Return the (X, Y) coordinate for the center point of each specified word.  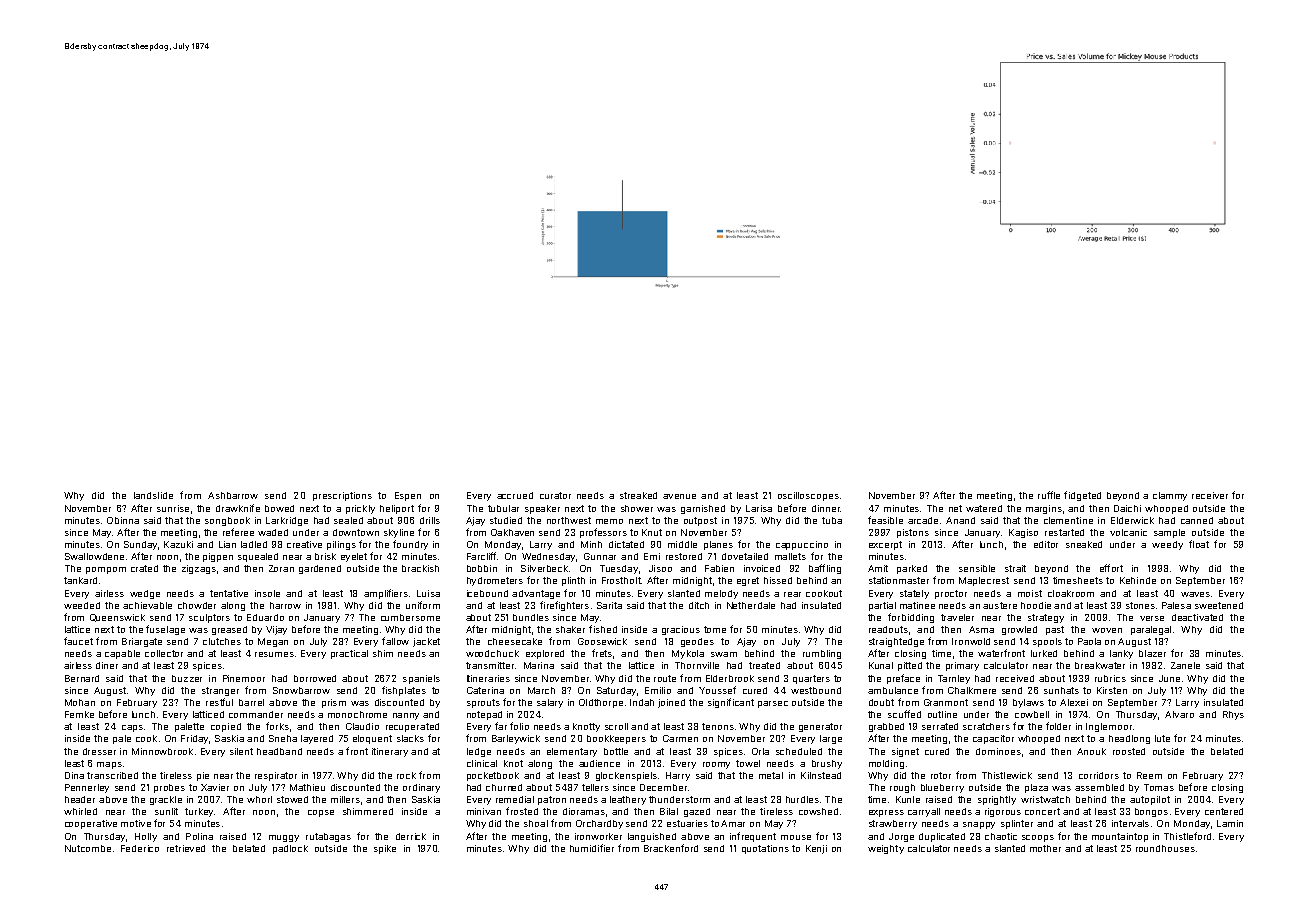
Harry (678, 776)
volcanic (1128, 532)
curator (555, 495)
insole (267, 593)
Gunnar (600, 556)
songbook (227, 521)
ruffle (1049, 495)
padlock (290, 849)
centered (1224, 811)
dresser (99, 751)
